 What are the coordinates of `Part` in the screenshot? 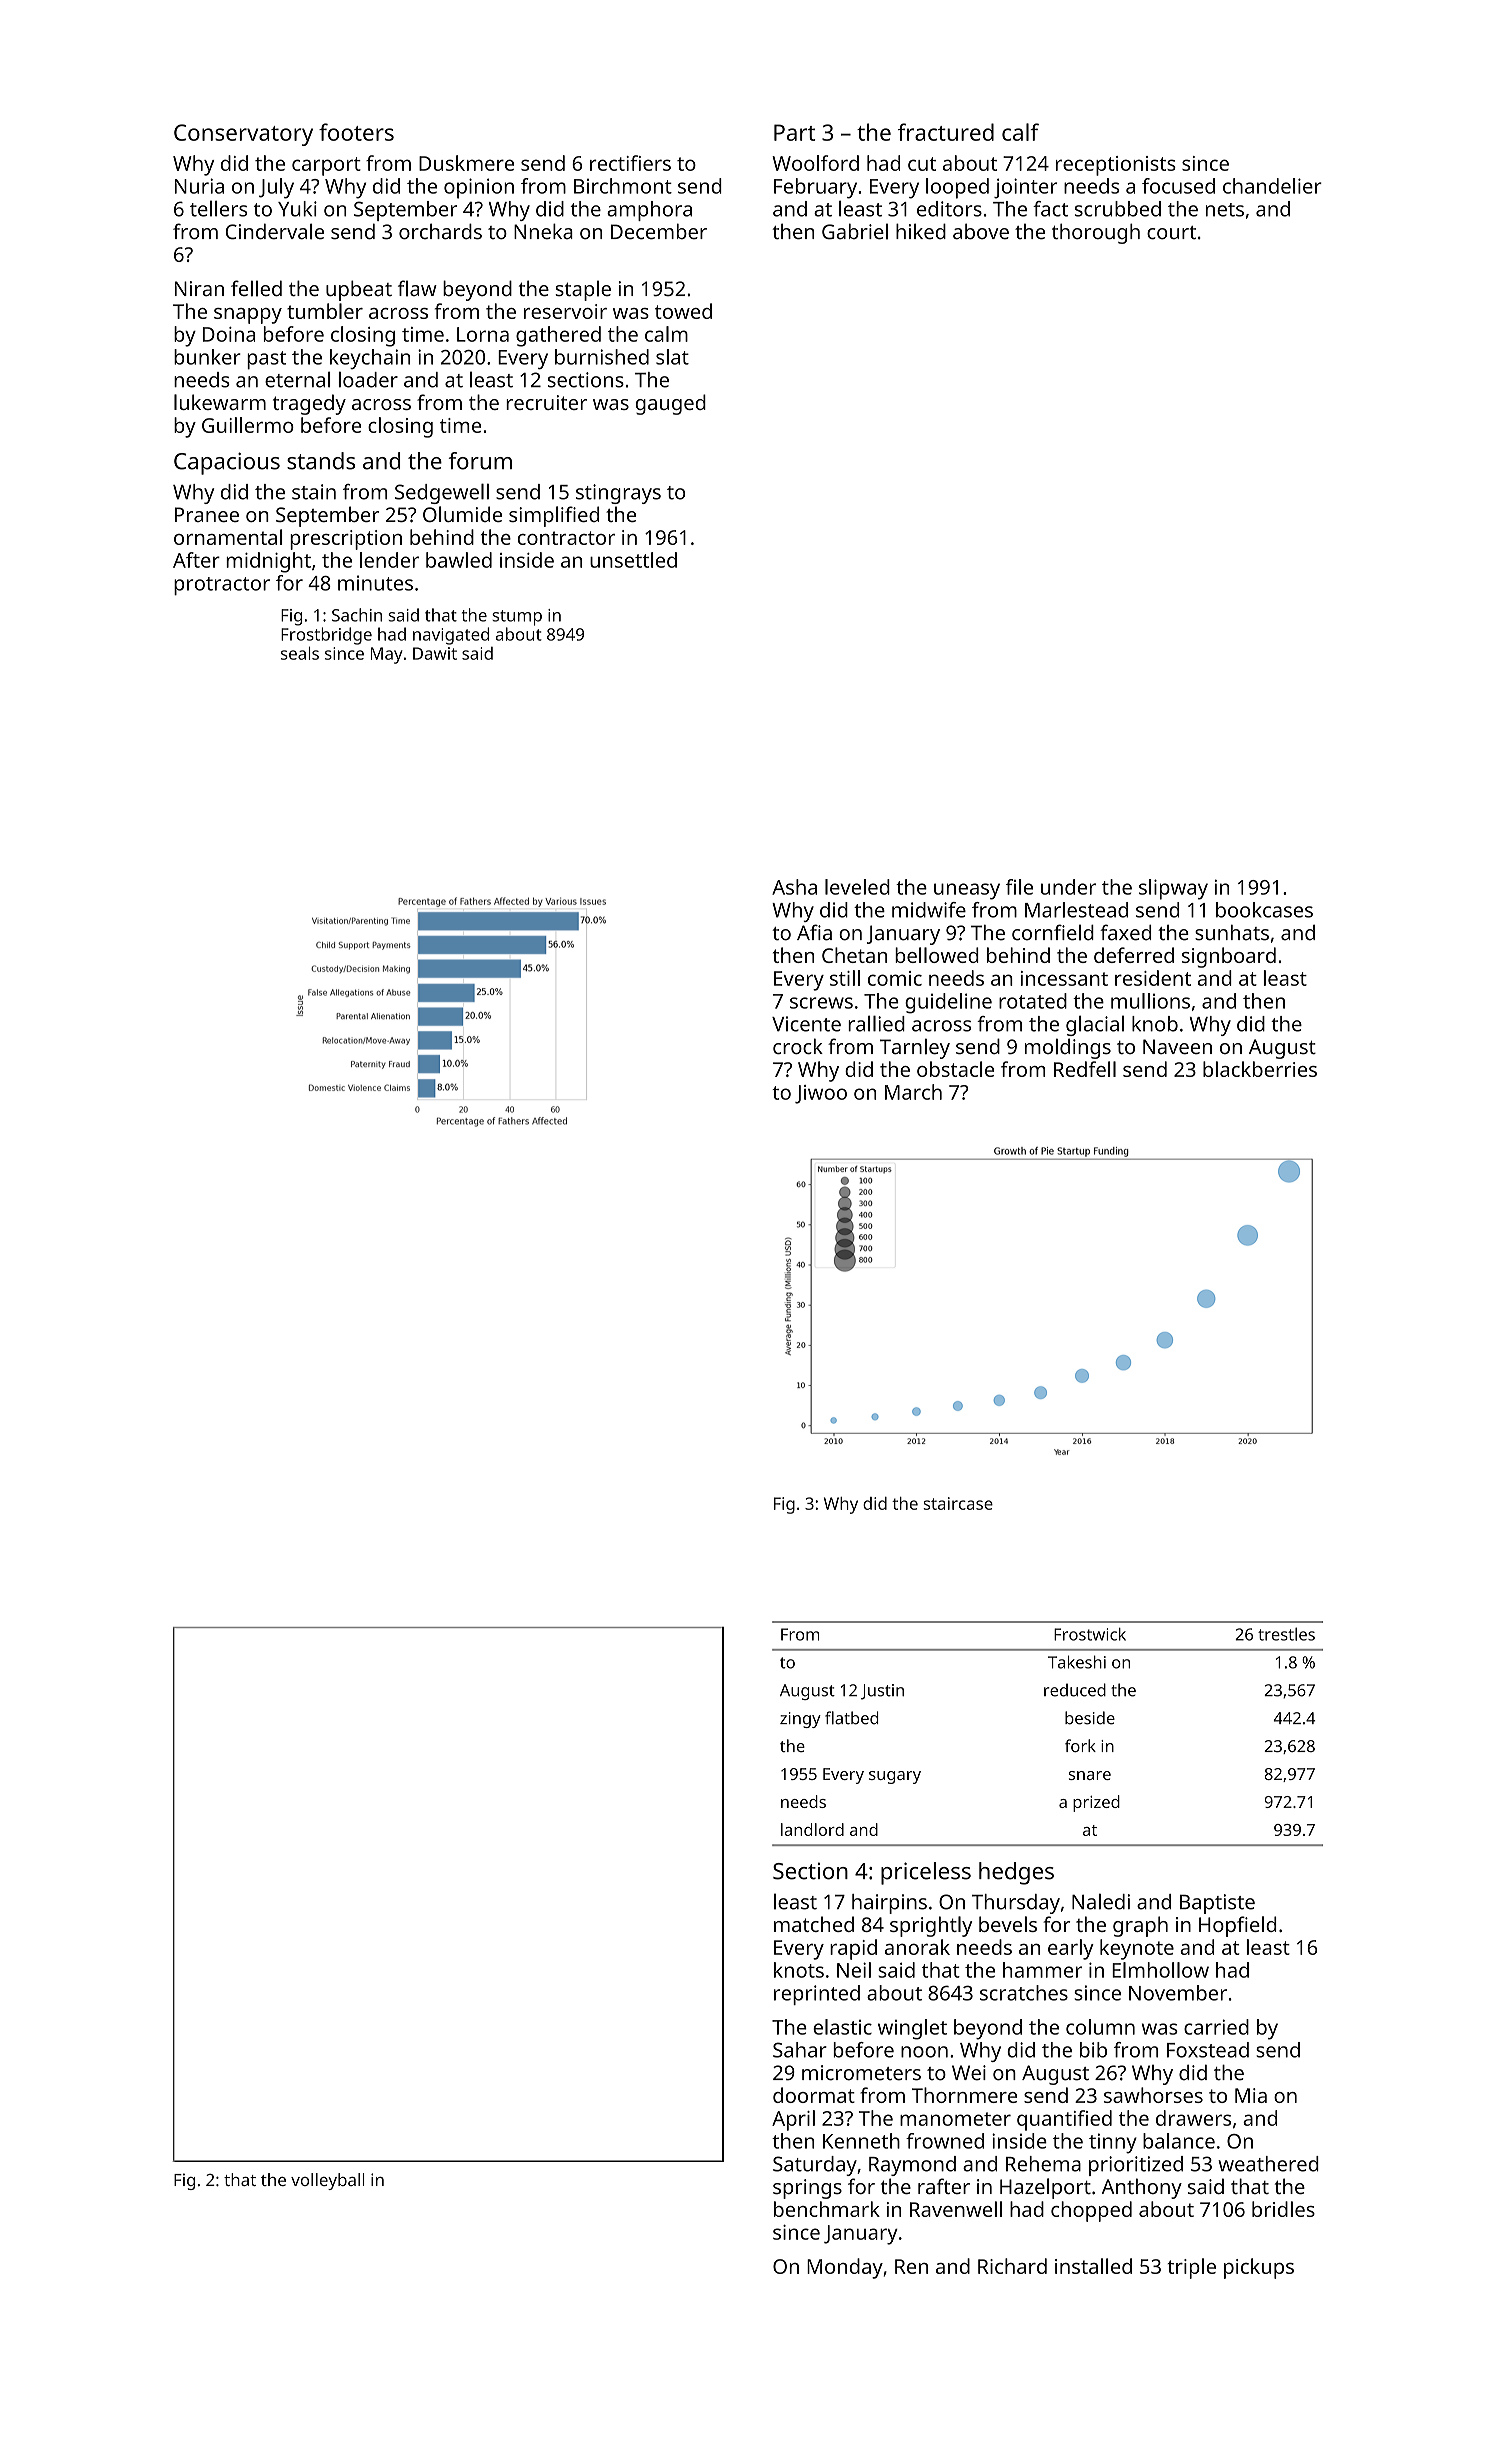 It's located at (794, 132).
